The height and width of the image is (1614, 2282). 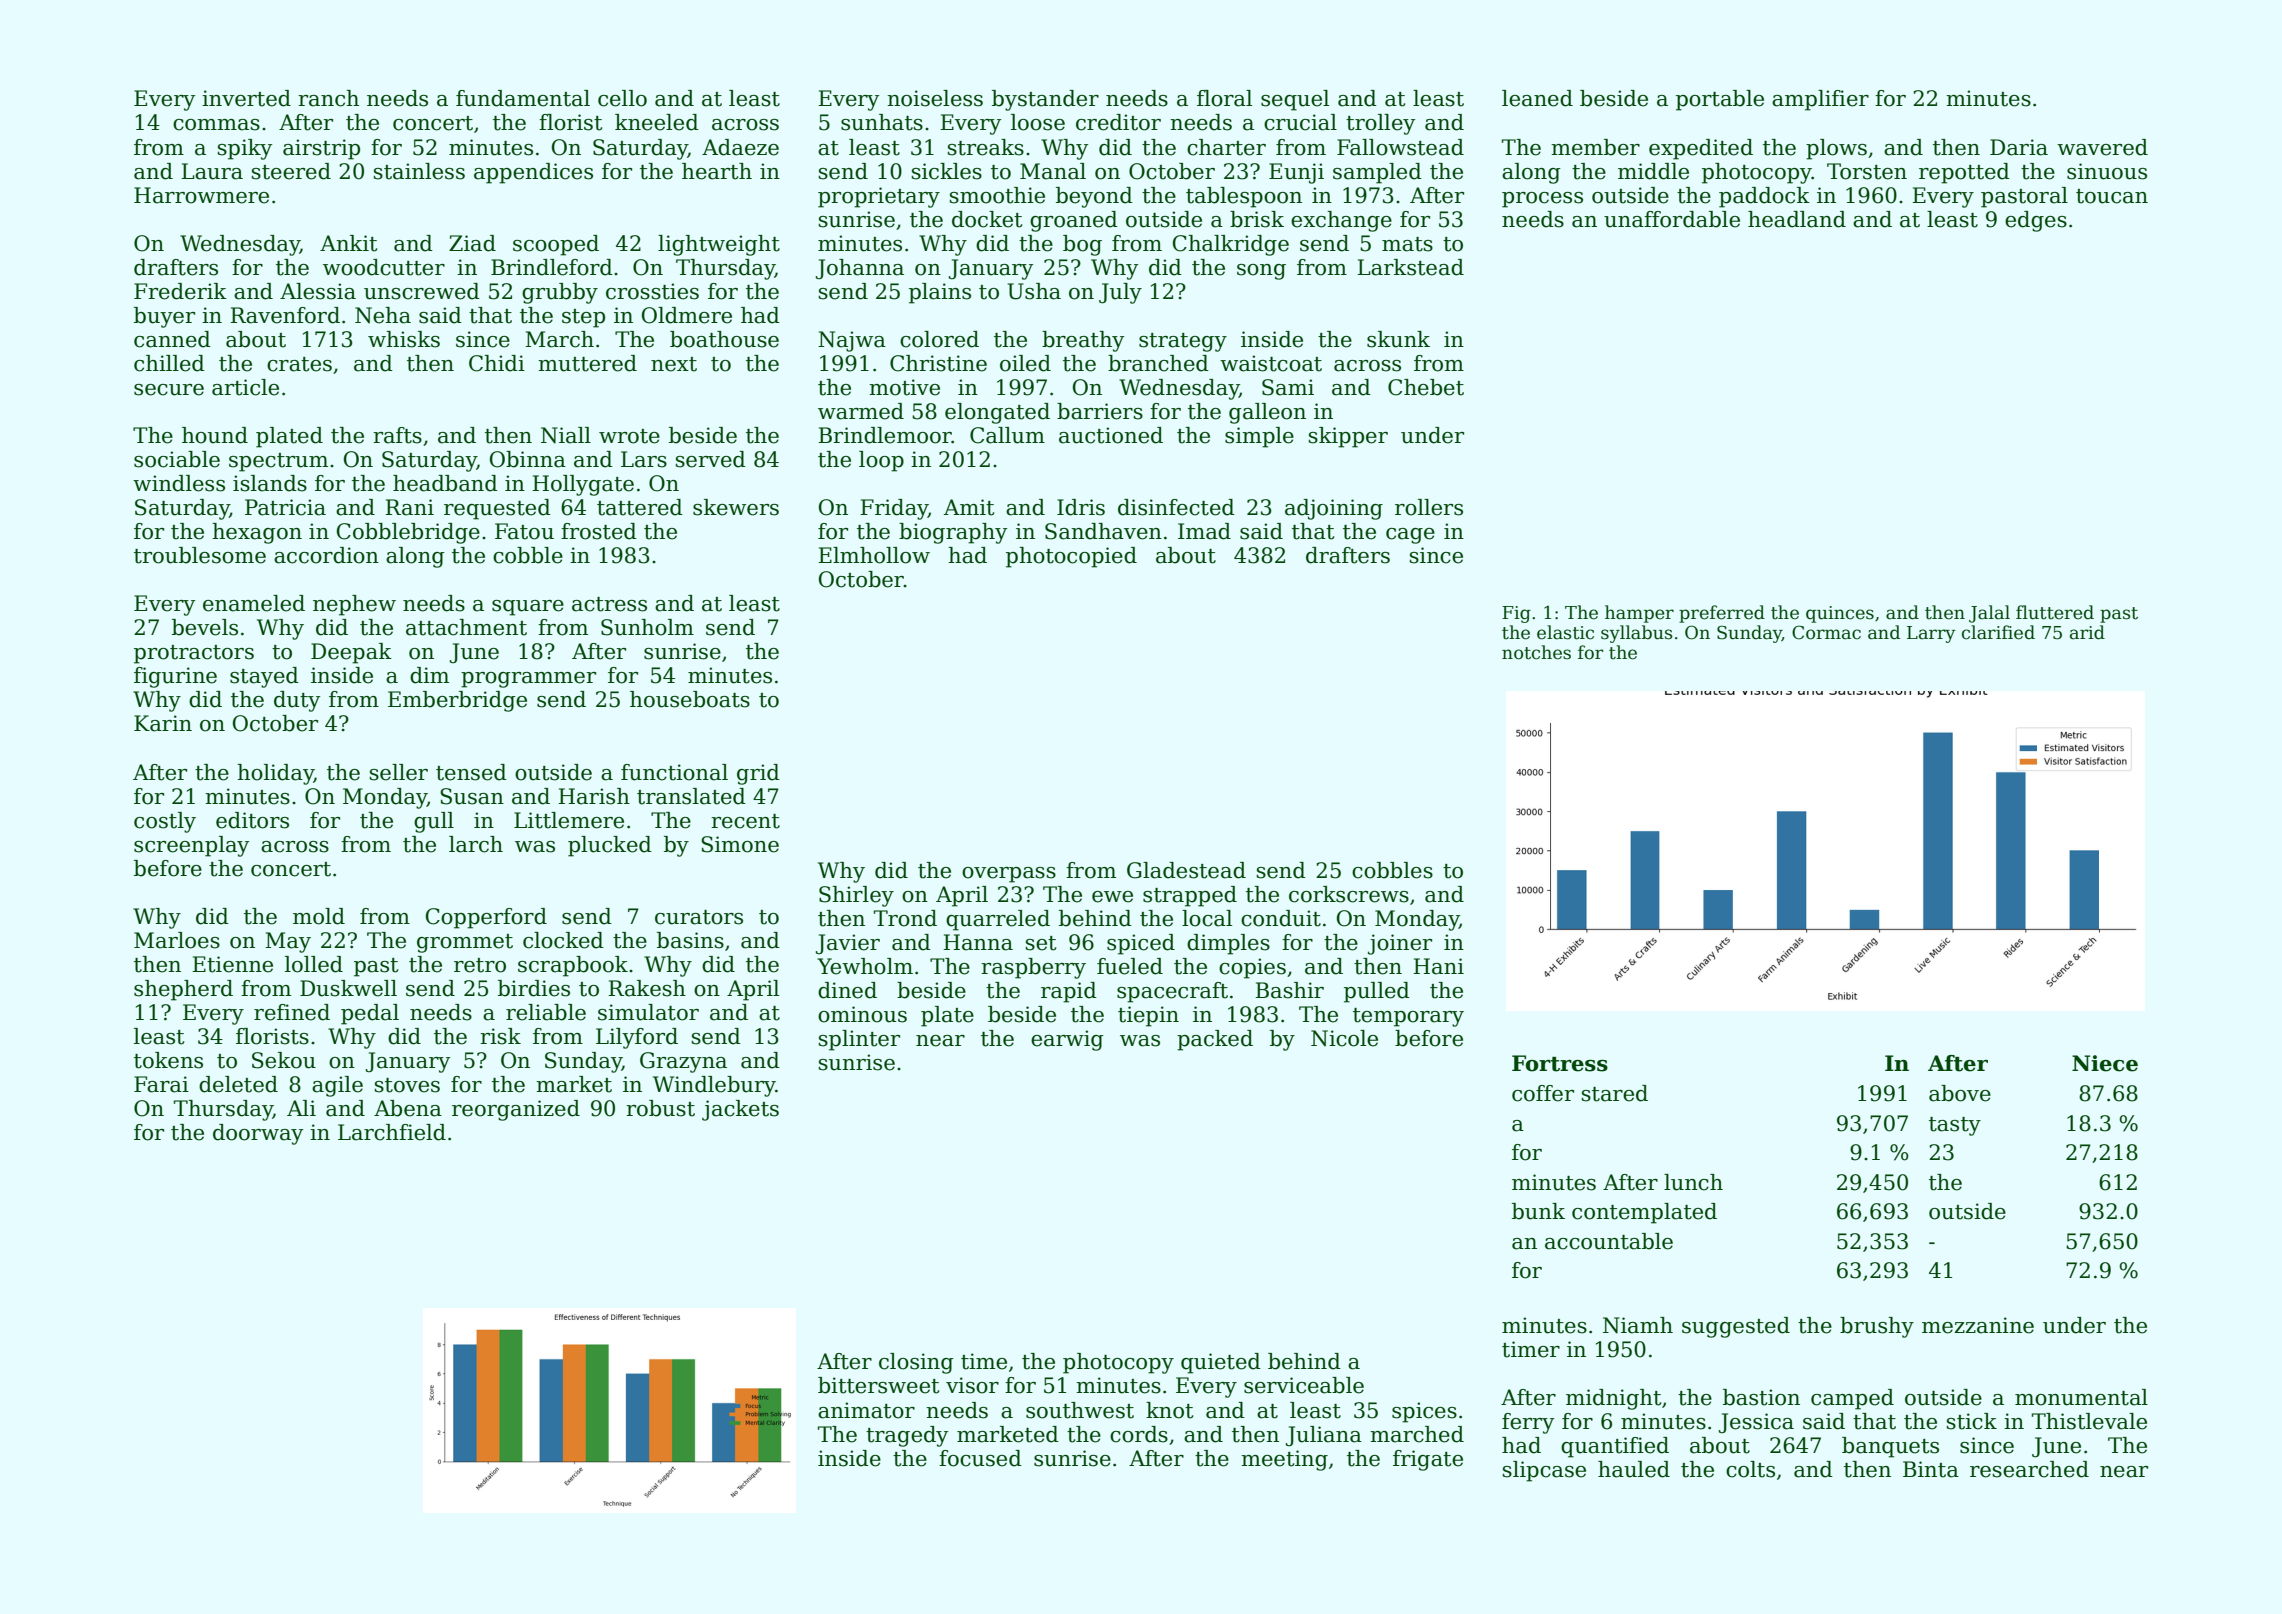 What do you see at coordinates (177, 940) in the image?
I see `Marloes` at bounding box center [177, 940].
